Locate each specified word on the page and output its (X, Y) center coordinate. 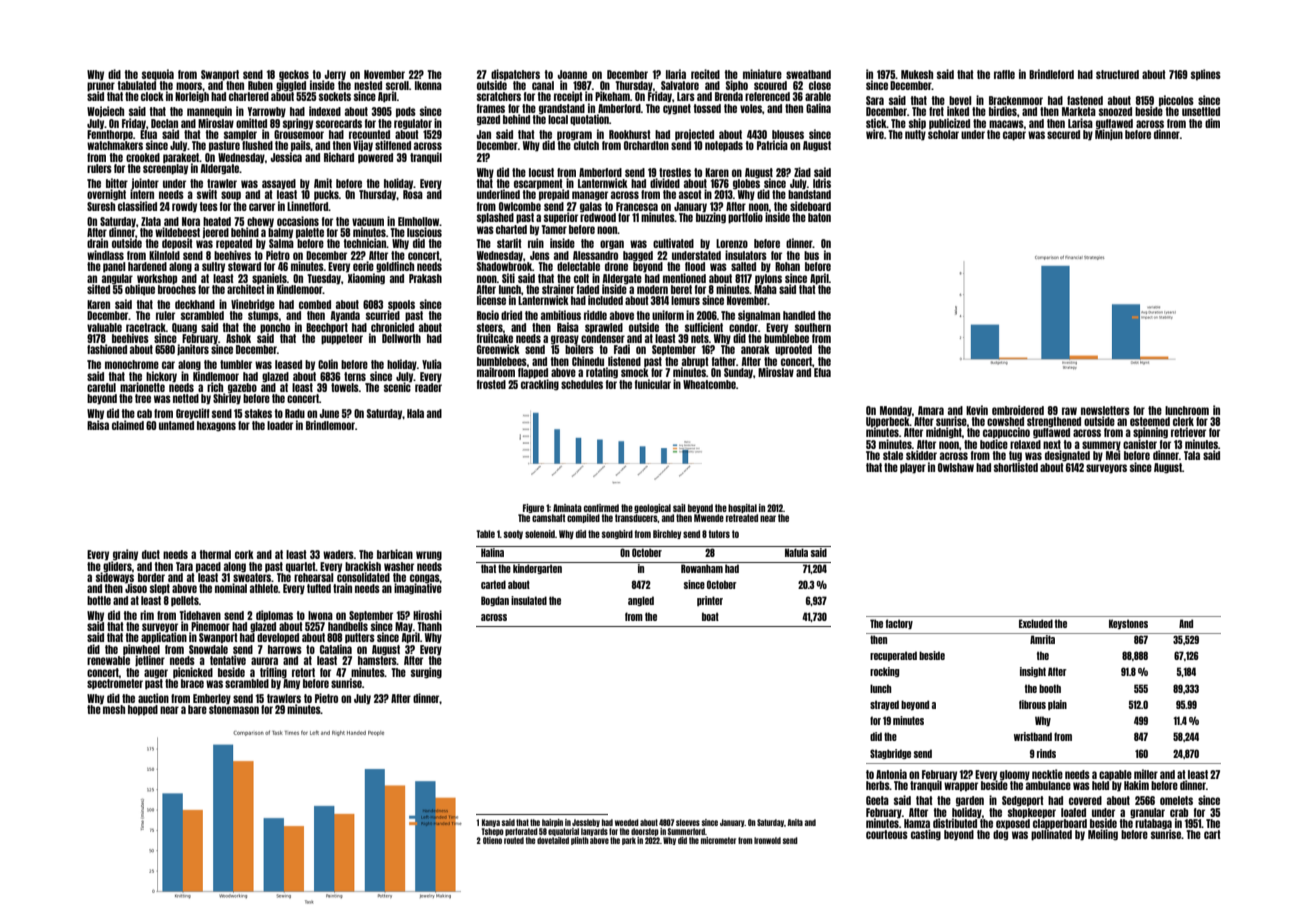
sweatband (808, 74)
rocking (884, 672)
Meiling (1103, 835)
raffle (1004, 74)
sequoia (158, 74)
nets (700, 338)
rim (147, 615)
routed (514, 840)
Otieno (492, 840)
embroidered (1018, 410)
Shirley (227, 399)
